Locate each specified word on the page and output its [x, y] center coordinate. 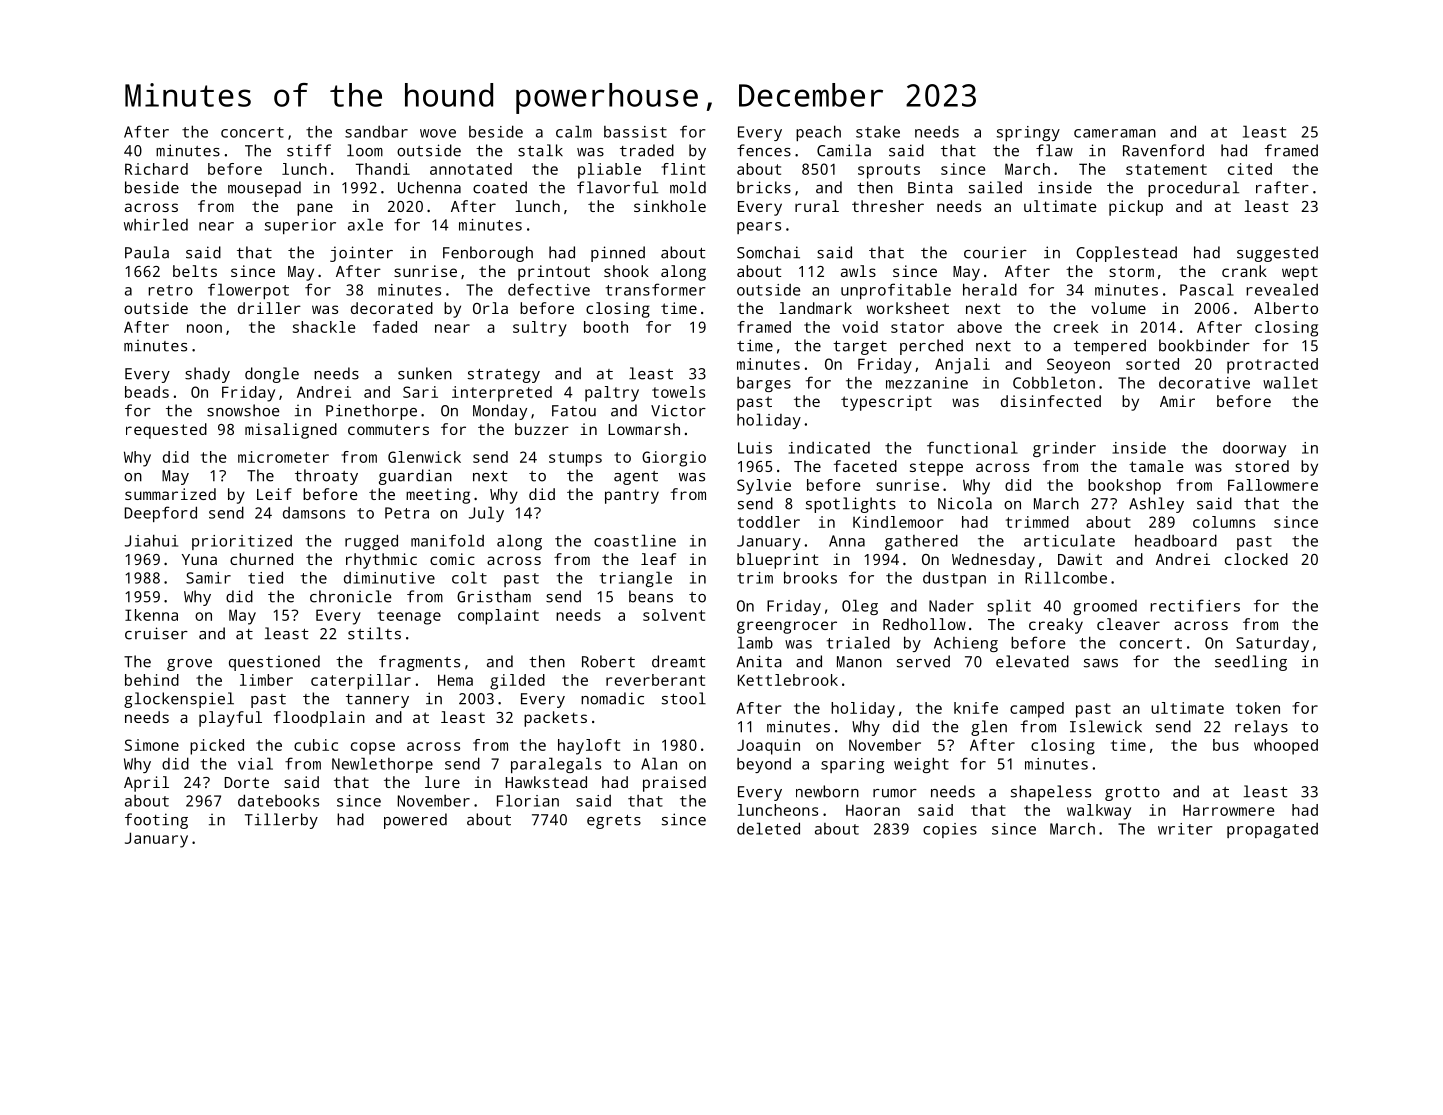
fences [764, 150]
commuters [388, 429]
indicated [829, 448]
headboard [1176, 540]
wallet [1290, 382]
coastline [635, 540]
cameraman [1115, 133]
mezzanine [927, 383]
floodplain [319, 719]
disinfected [1051, 401]
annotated [471, 169]
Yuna [199, 559]
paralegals [556, 765]
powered [415, 821]
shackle [324, 327]
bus [1226, 745]
